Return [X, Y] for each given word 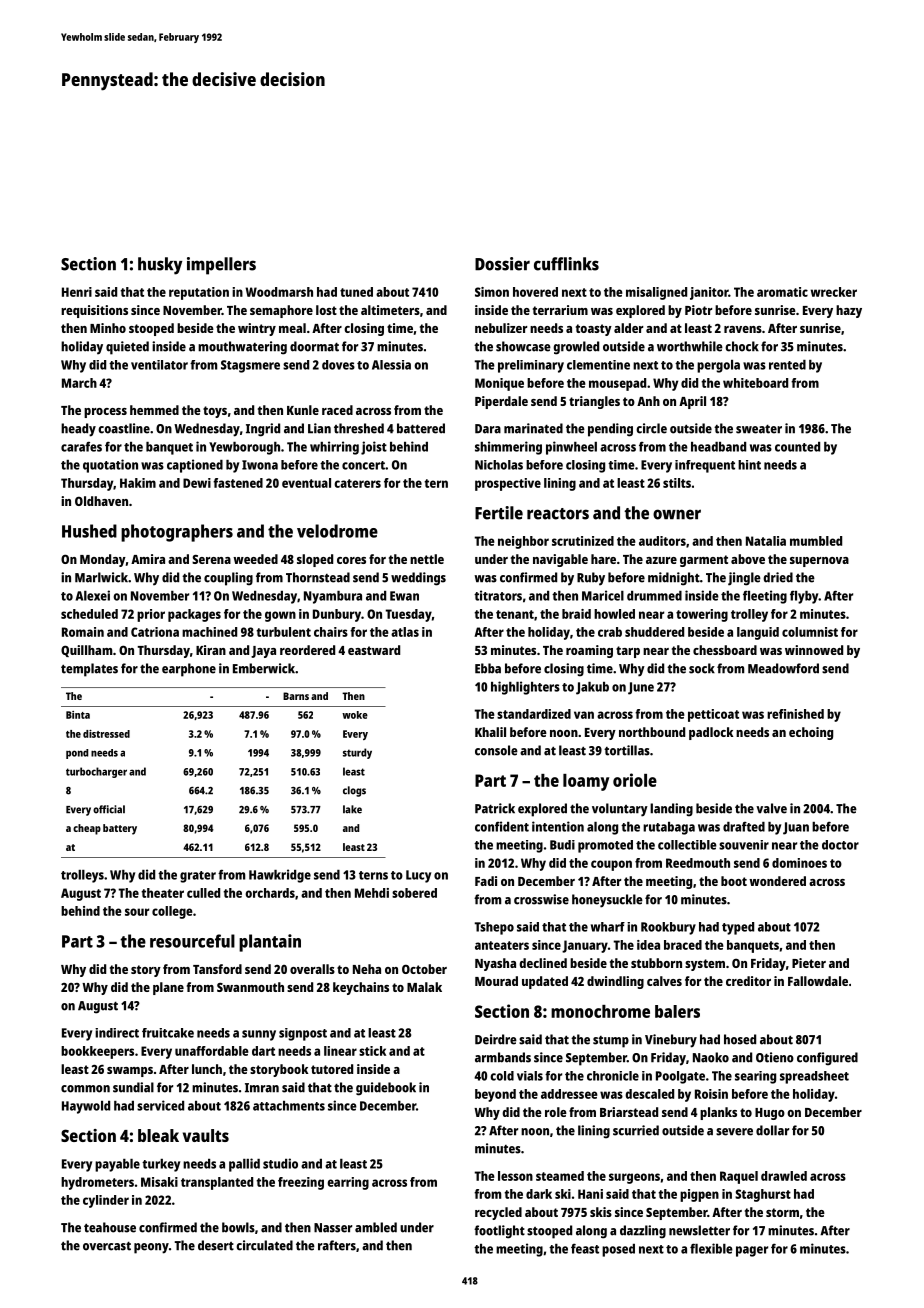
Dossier [502, 264]
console [496, 750]
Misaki [159, 1182]
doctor [840, 845]
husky [160, 266]
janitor [709, 293]
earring [348, 1183]
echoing [811, 733]
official [109, 809]
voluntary [620, 810]
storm [782, 1212]
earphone [189, 670]
